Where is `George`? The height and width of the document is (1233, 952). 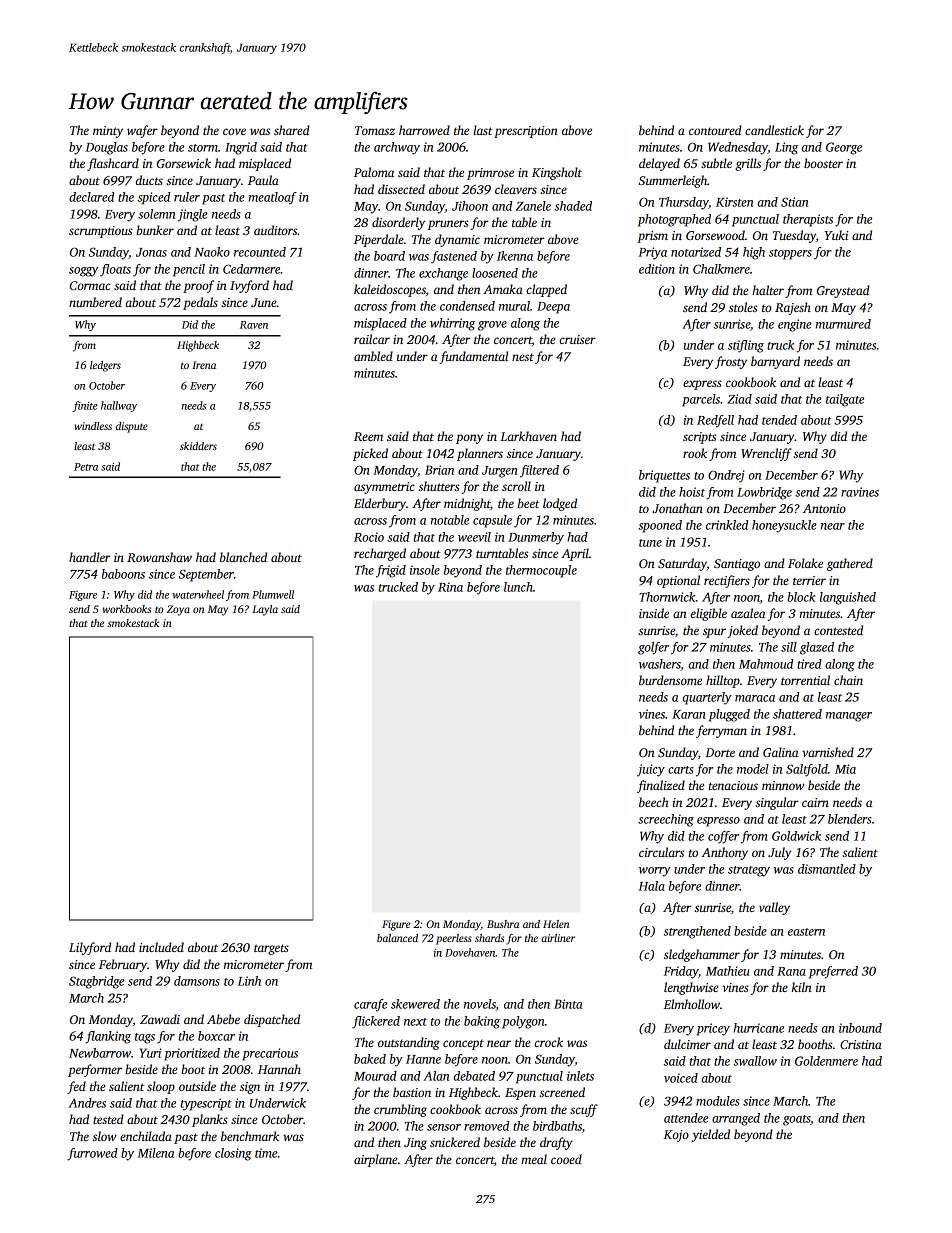
George is located at coordinates (844, 148).
